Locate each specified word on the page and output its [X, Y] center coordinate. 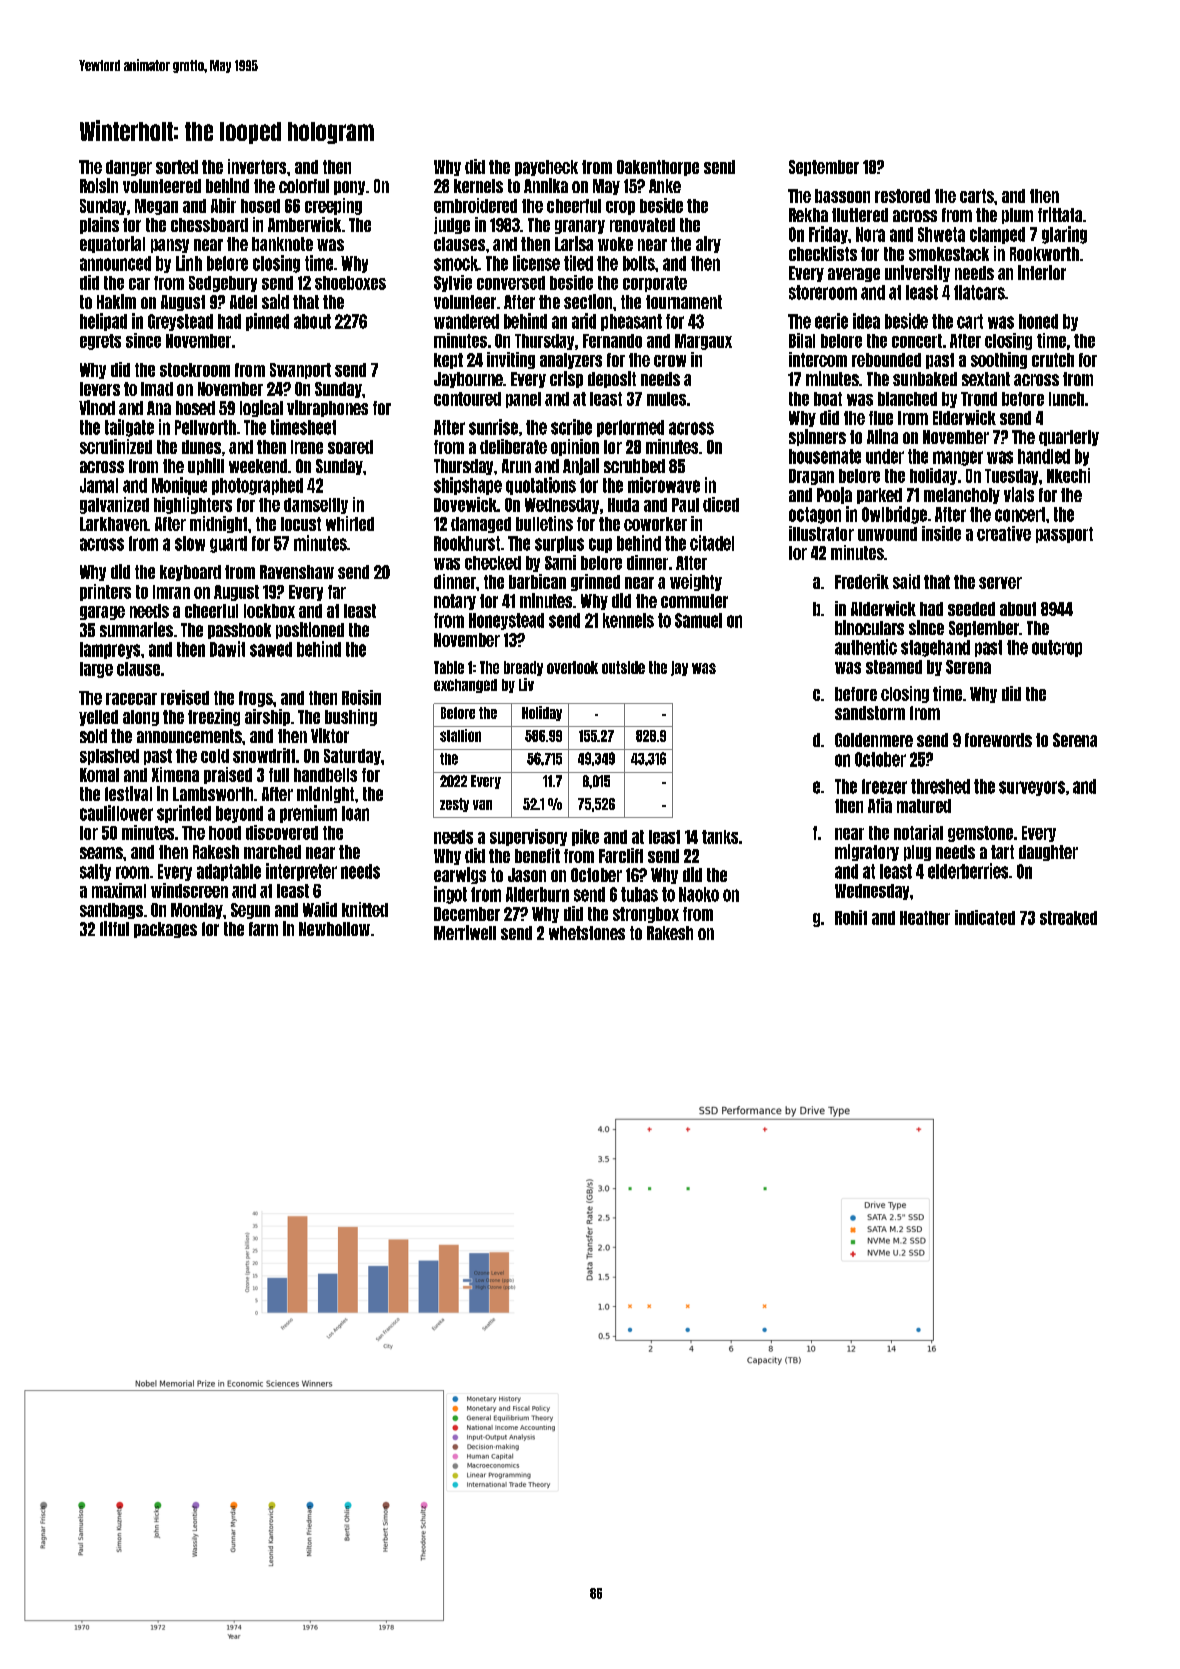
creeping [333, 206]
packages [165, 930]
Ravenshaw [297, 572]
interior [1042, 272]
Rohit [851, 917]
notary [455, 602]
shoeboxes [350, 283]
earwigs [460, 875]
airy [708, 244]
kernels [478, 186]
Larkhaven [113, 524]
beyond [239, 814]
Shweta [941, 234]
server [1000, 583]
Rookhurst [467, 543]
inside [941, 533]
